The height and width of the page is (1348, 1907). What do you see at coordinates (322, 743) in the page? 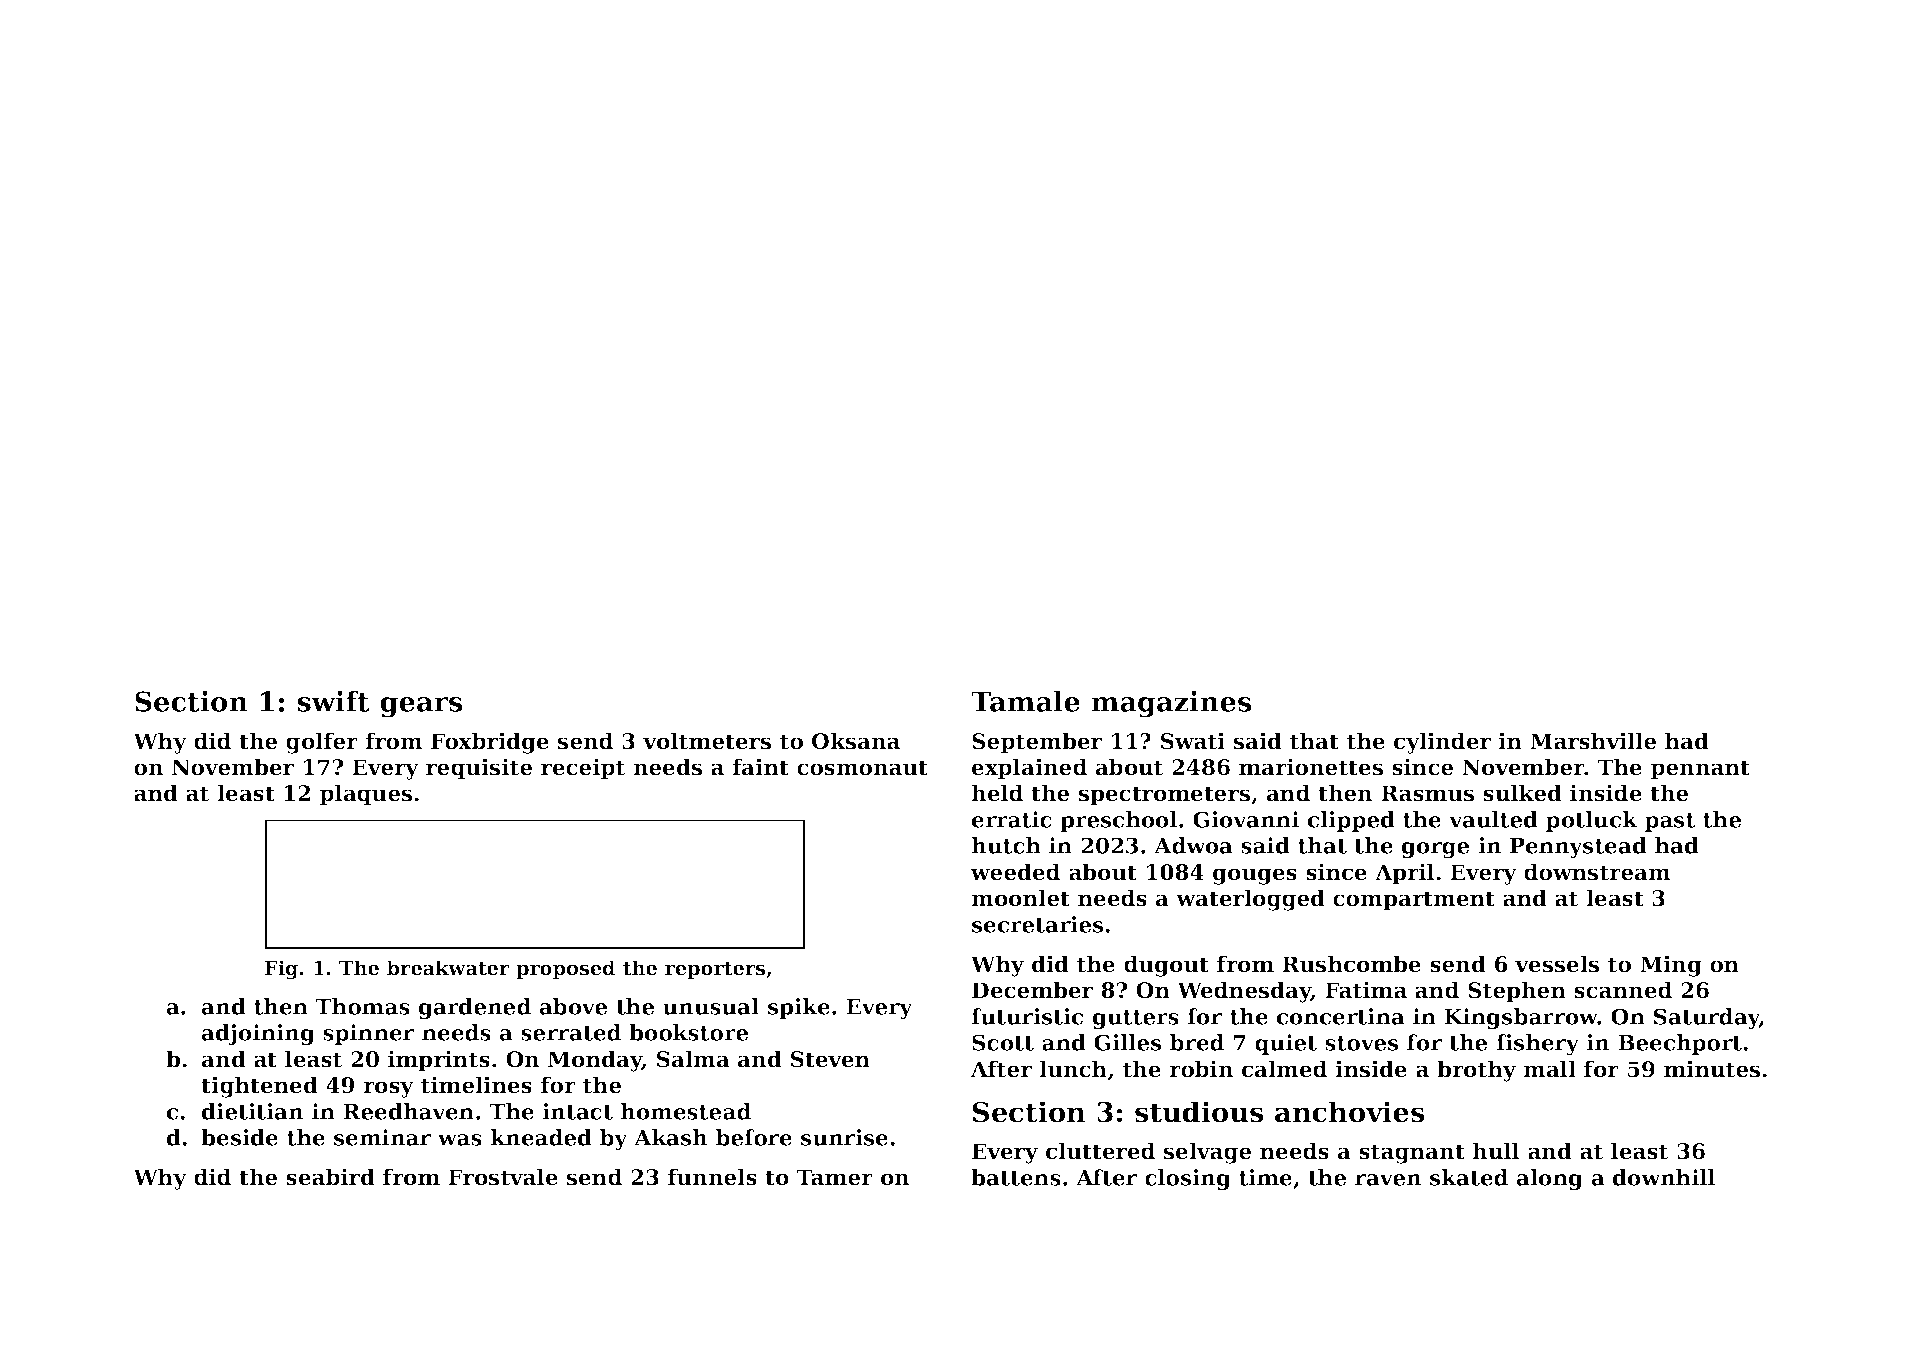
I see `golfer` at bounding box center [322, 743].
